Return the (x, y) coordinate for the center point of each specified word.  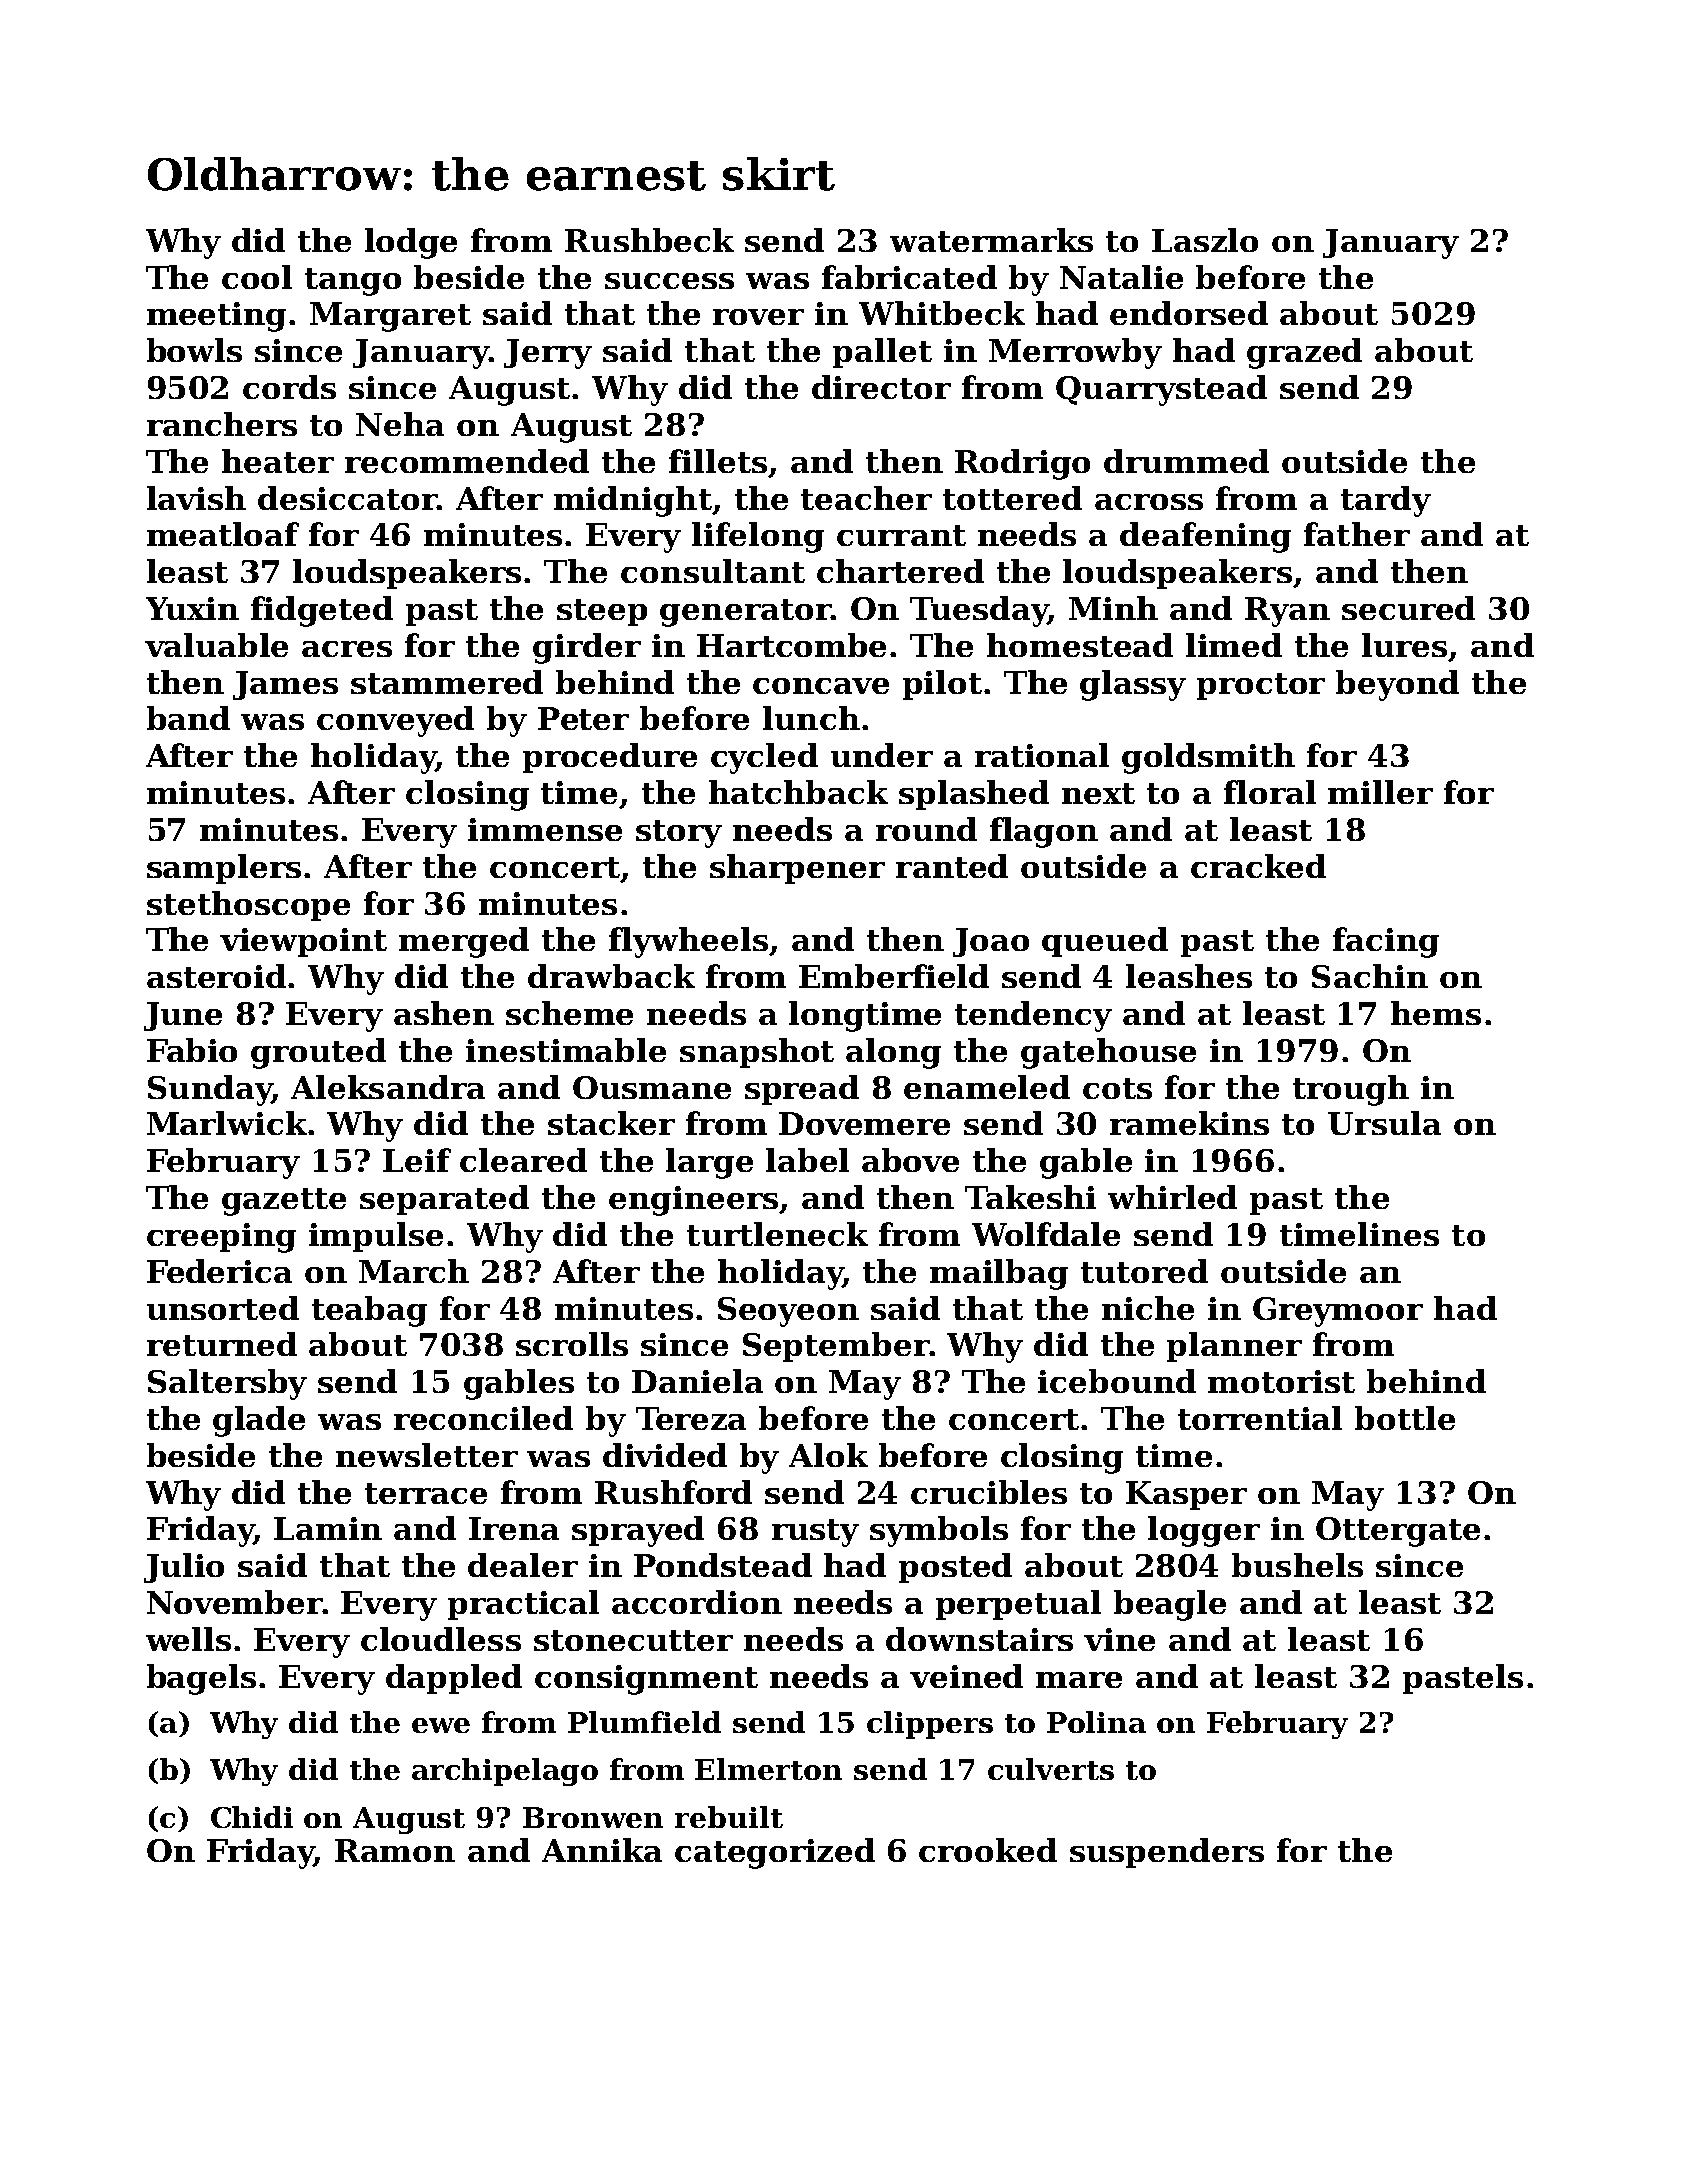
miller (1380, 792)
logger (1204, 1531)
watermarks (991, 240)
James (285, 685)
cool (257, 277)
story (679, 834)
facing (1386, 942)
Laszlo (1205, 240)
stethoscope (248, 906)
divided (665, 1455)
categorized (775, 1853)
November (235, 1602)
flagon (1044, 832)
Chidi (252, 1817)
